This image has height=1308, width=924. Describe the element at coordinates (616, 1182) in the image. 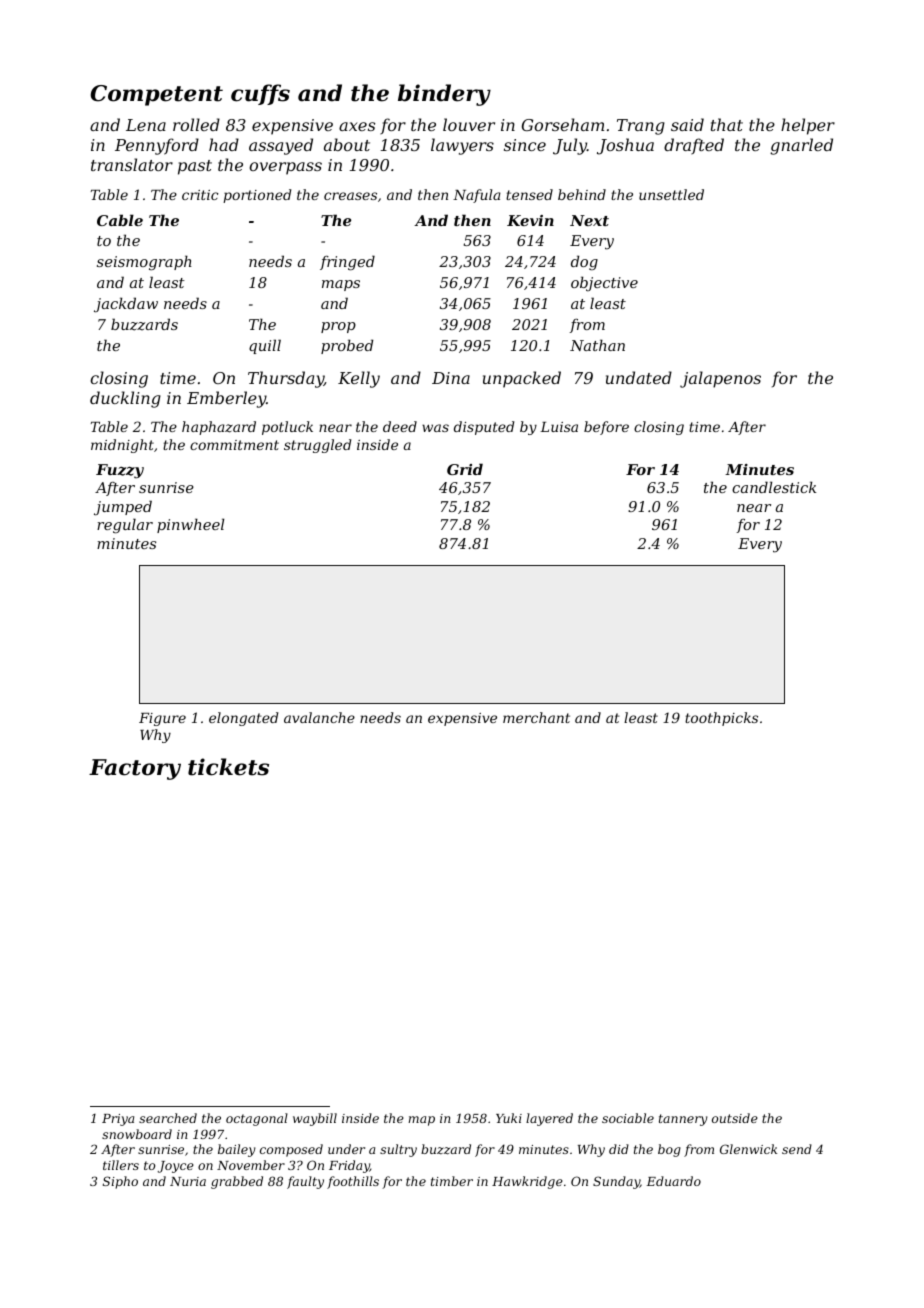

I see `Sunday` at that location.
